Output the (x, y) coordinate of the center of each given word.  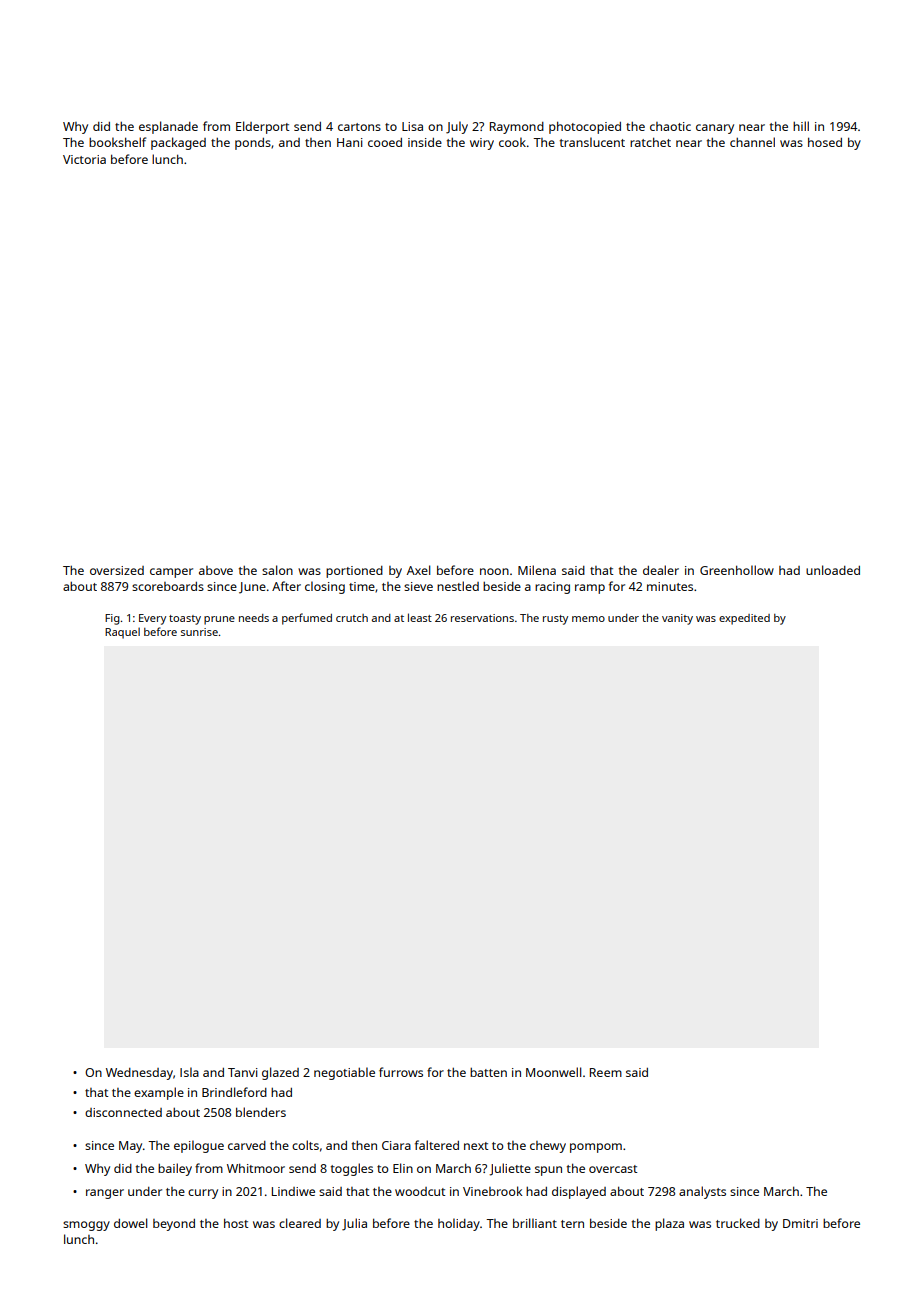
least (420, 617)
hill (801, 126)
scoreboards (168, 586)
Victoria (84, 159)
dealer (661, 570)
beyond (174, 1225)
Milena (537, 570)
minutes (670, 586)
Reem (606, 1072)
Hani (350, 142)
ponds (253, 144)
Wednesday (139, 1074)
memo (588, 619)
